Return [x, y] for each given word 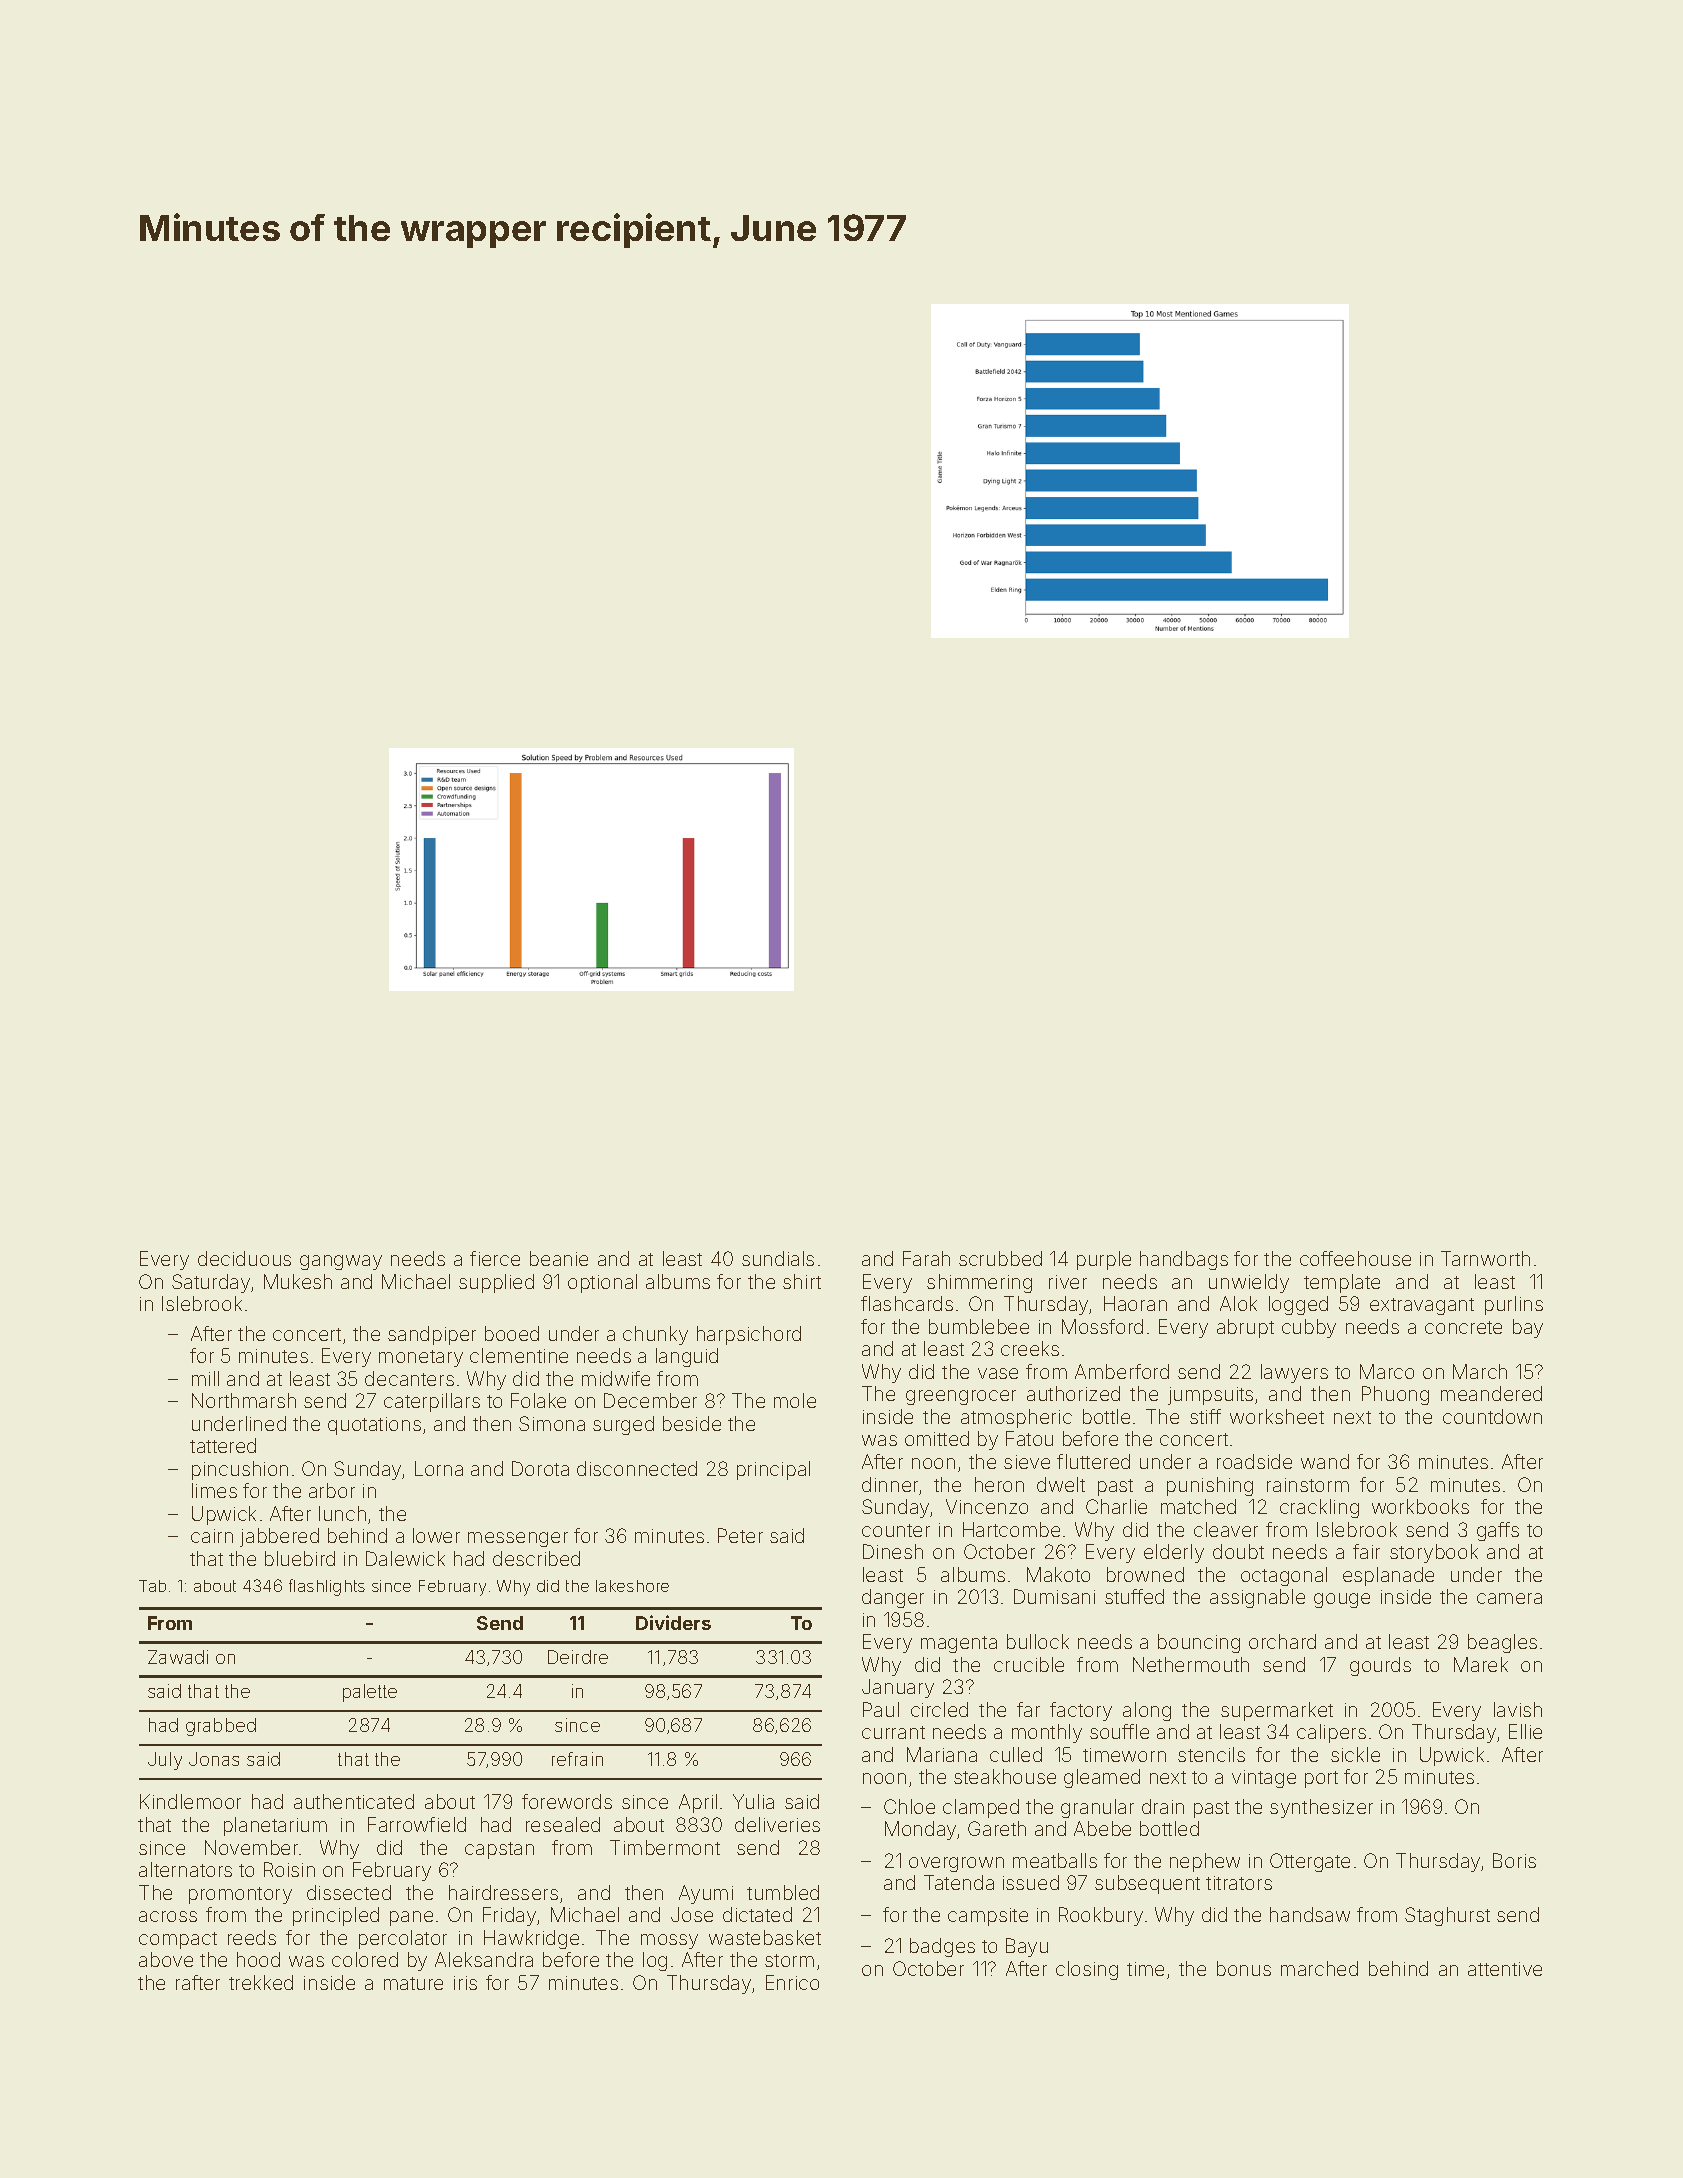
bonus [1244, 1968]
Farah [926, 1258]
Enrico [792, 1982]
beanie [559, 1258]
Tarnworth [1485, 1258]
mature [413, 1983]
